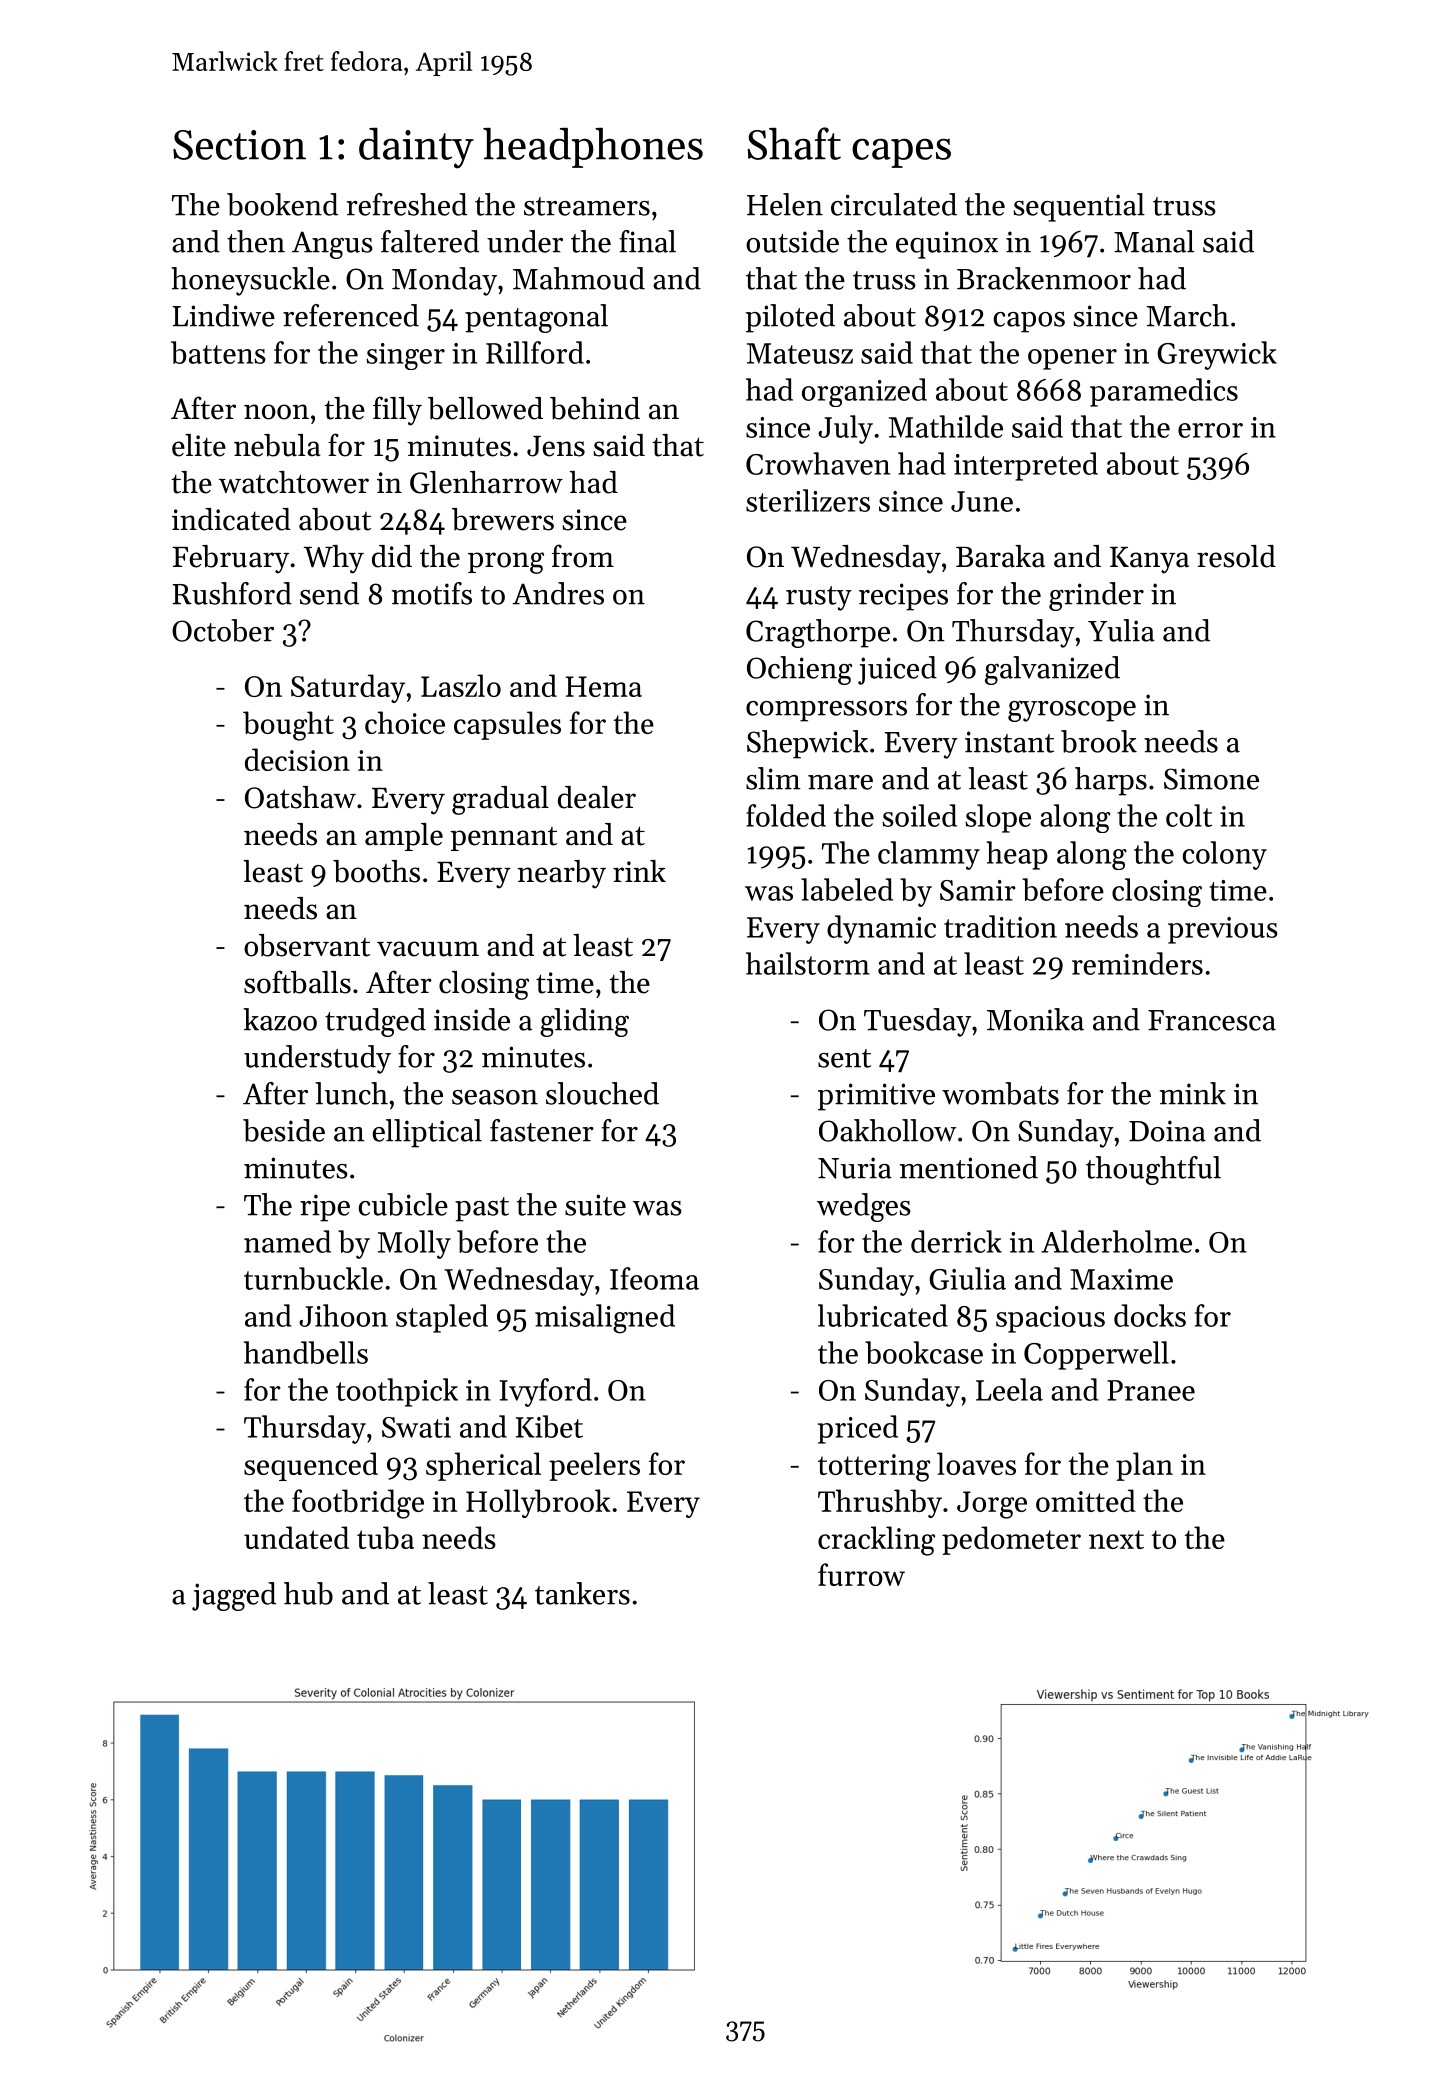 The image size is (1450, 2100). I want to click on slouched, so click(602, 1093).
